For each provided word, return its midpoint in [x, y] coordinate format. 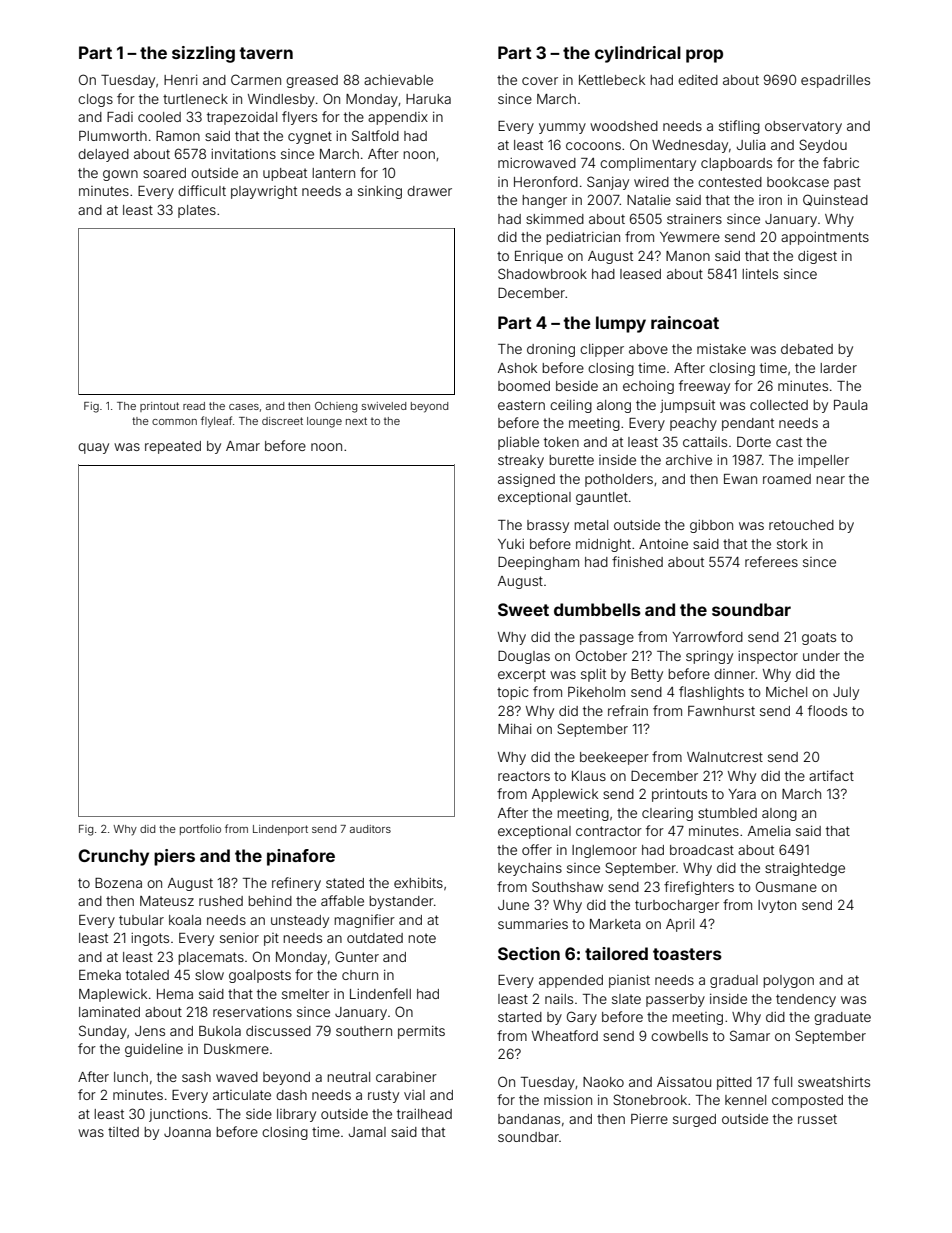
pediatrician [583, 238]
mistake [721, 349]
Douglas [524, 657]
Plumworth [113, 136]
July [846, 693]
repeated [173, 447]
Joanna [187, 1132]
